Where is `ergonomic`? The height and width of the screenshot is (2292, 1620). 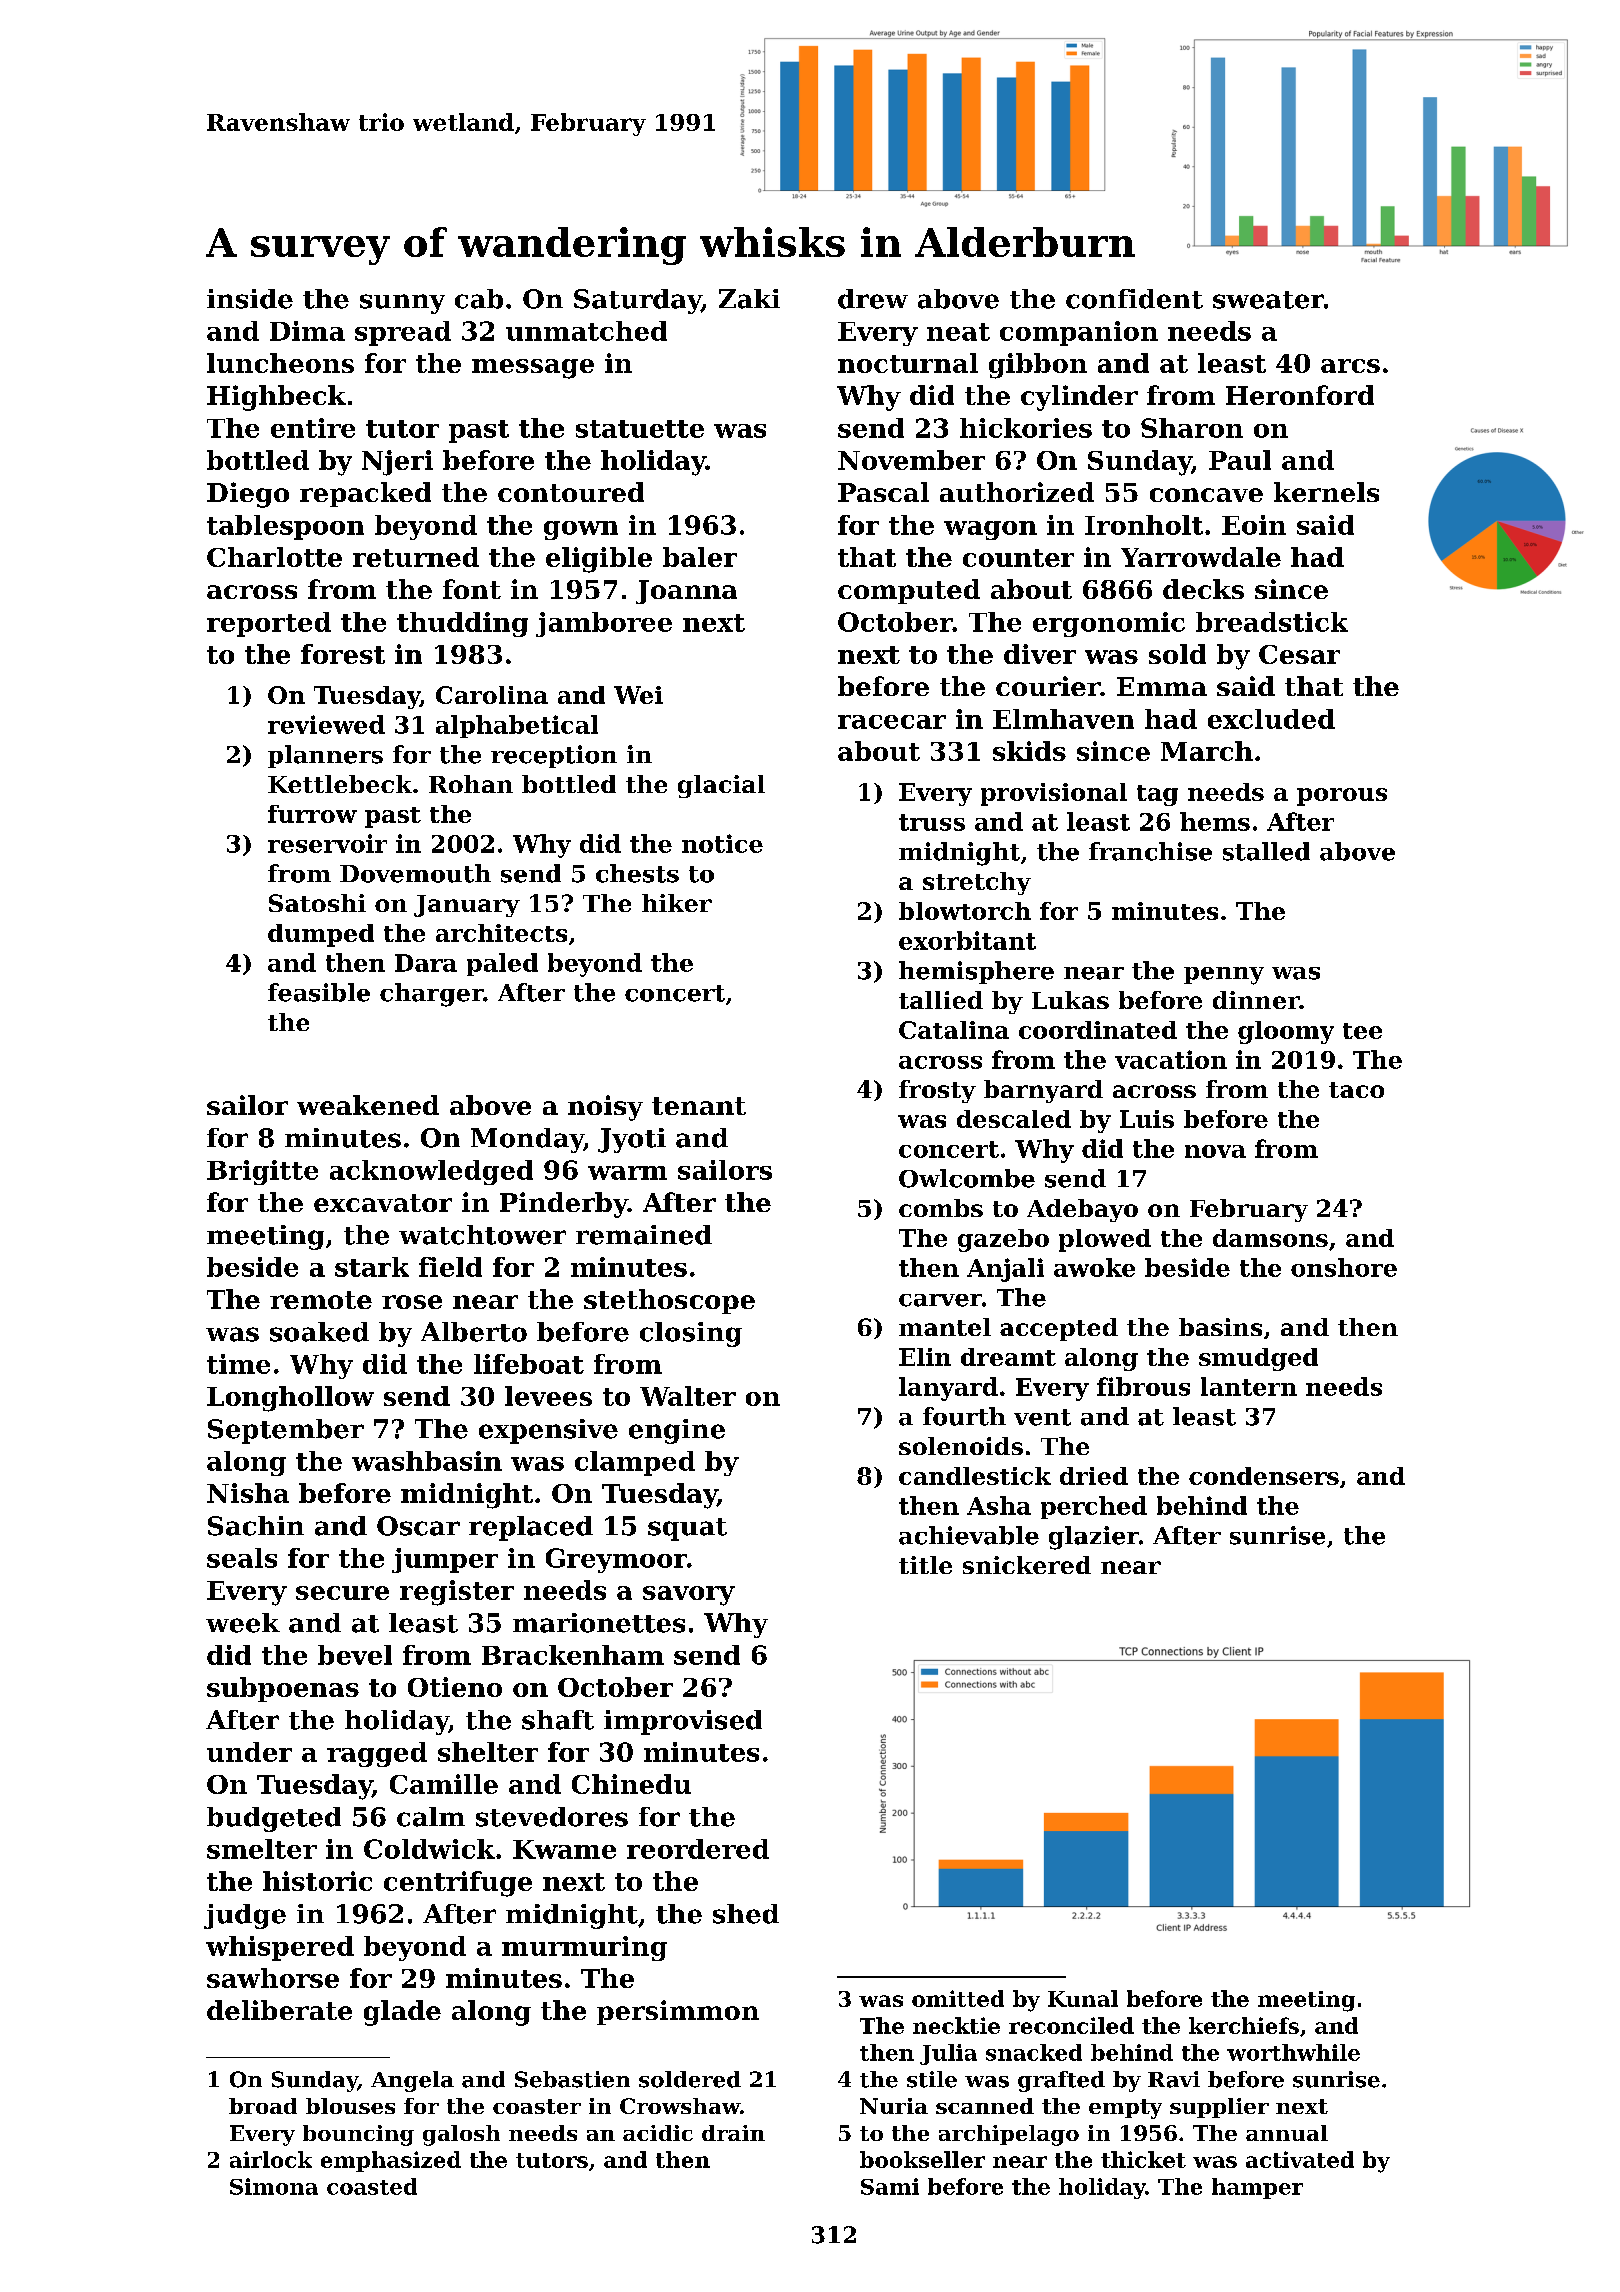 ergonomic is located at coordinates (1109, 624).
